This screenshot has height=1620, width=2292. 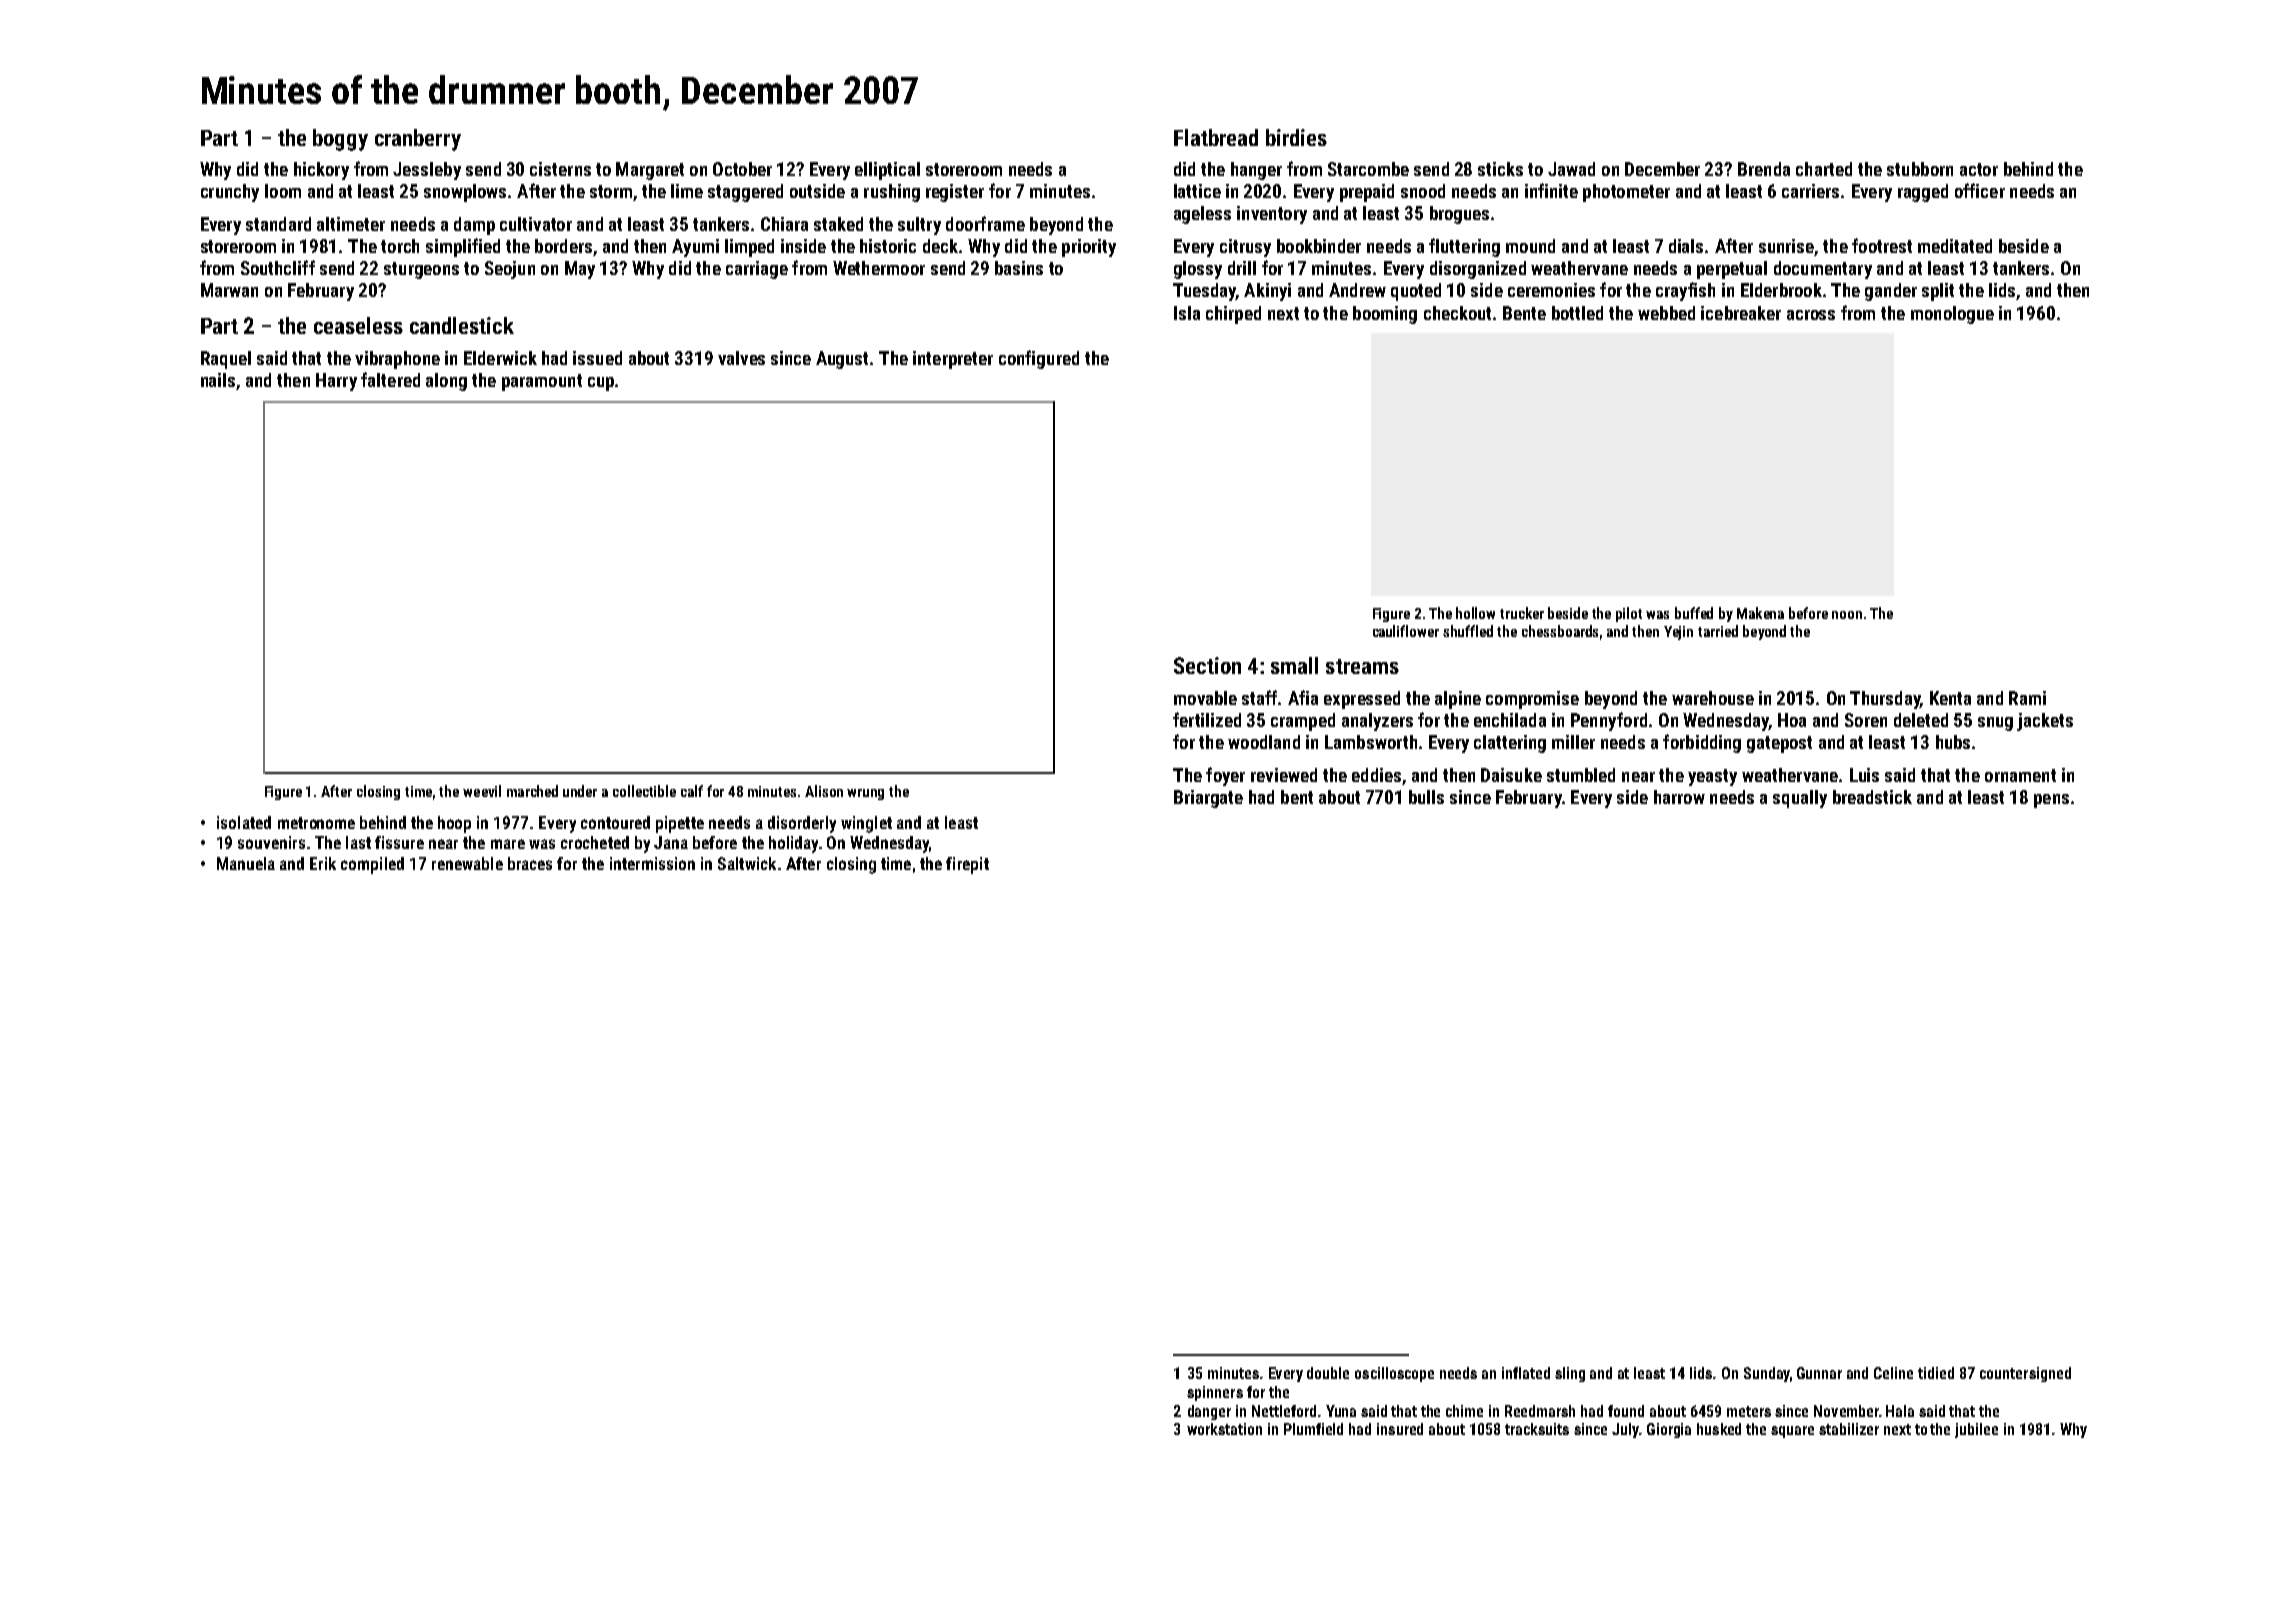 What do you see at coordinates (1713, 698) in the screenshot?
I see `warehouse` at bounding box center [1713, 698].
